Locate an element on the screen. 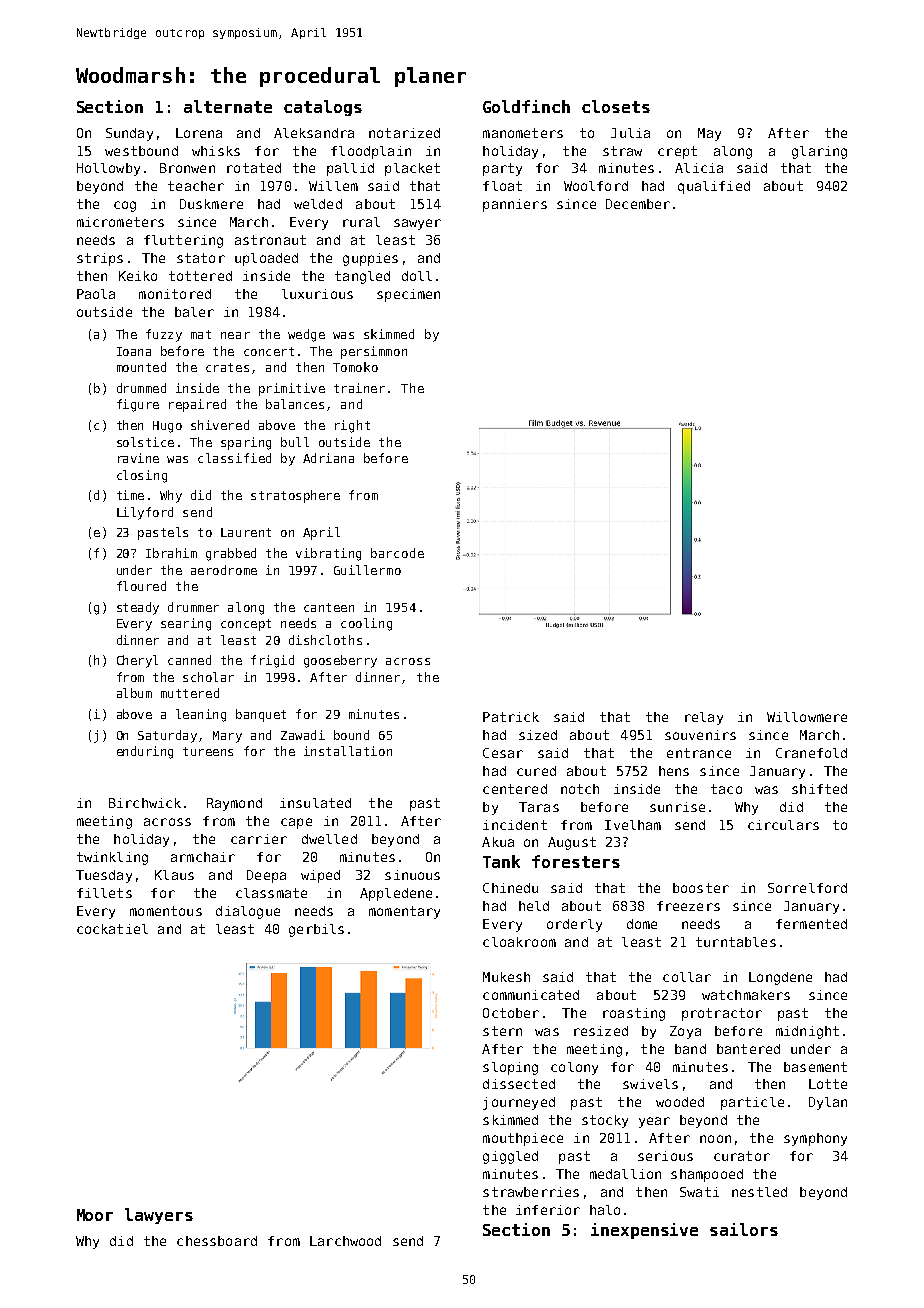 This screenshot has width=924, height=1308. Larchwood is located at coordinates (345, 1241).
